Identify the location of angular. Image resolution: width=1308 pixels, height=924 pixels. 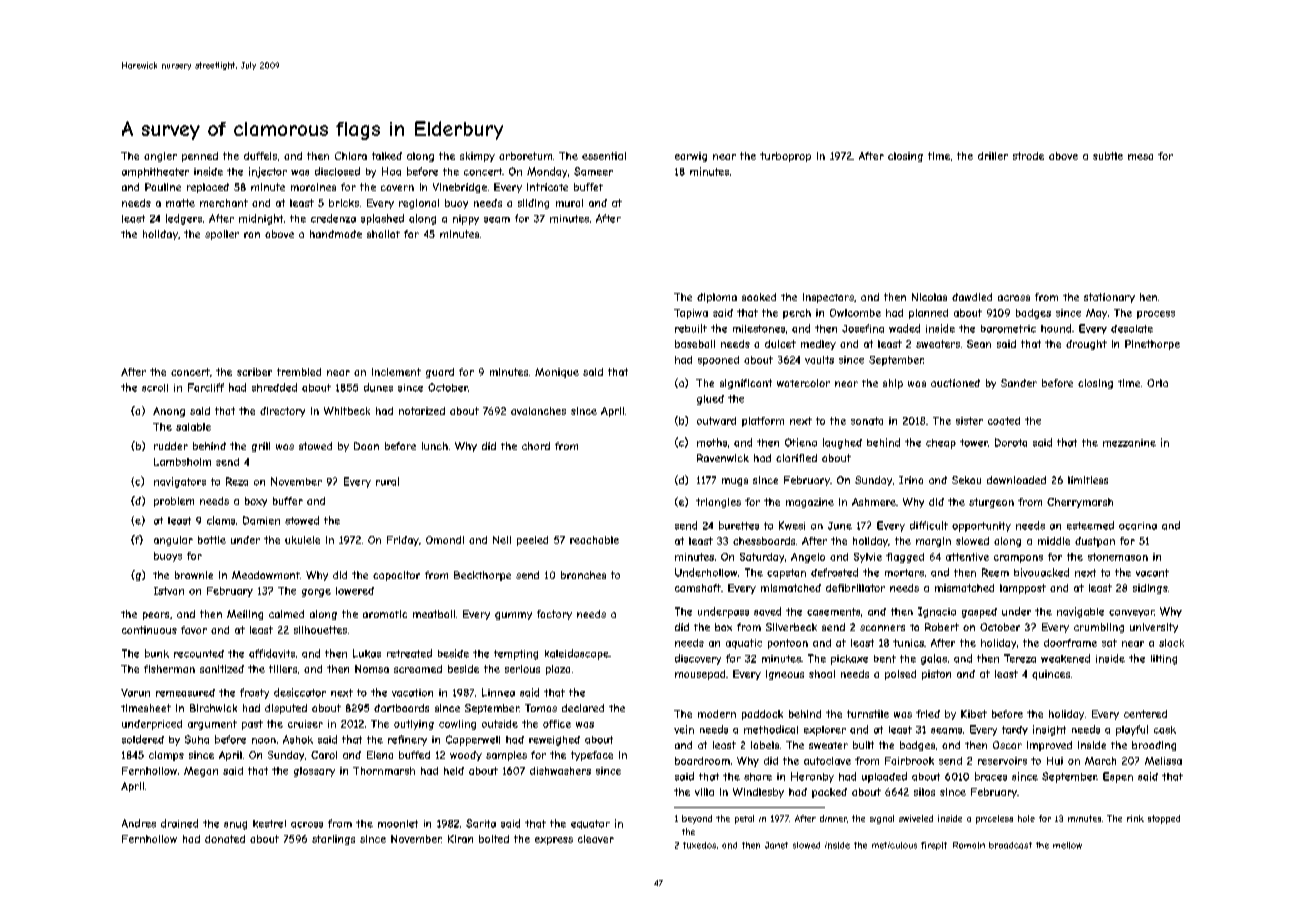
(173, 541).
